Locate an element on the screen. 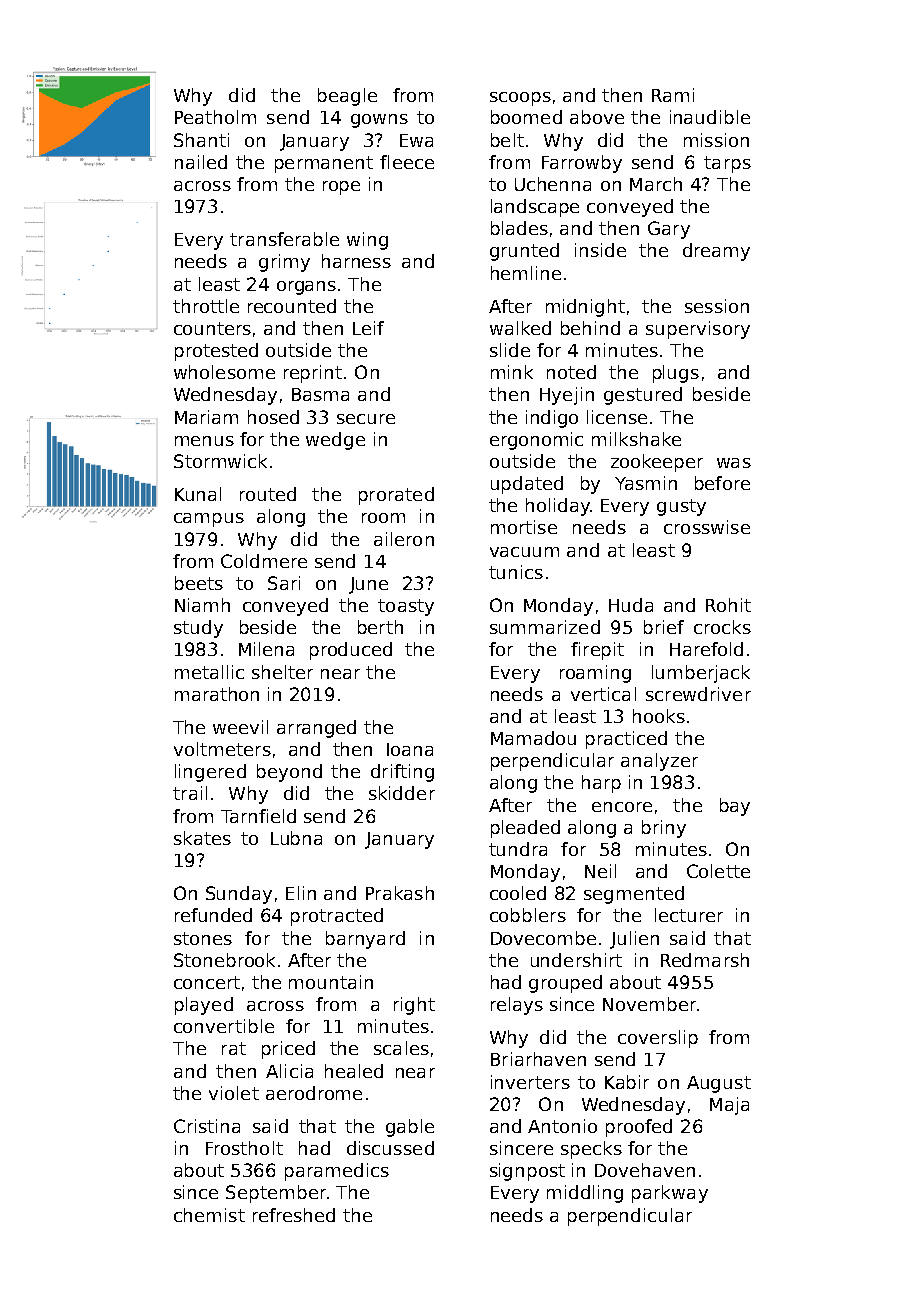 This screenshot has height=1311, width=924. shelter is located at coordinates (282, 672).
